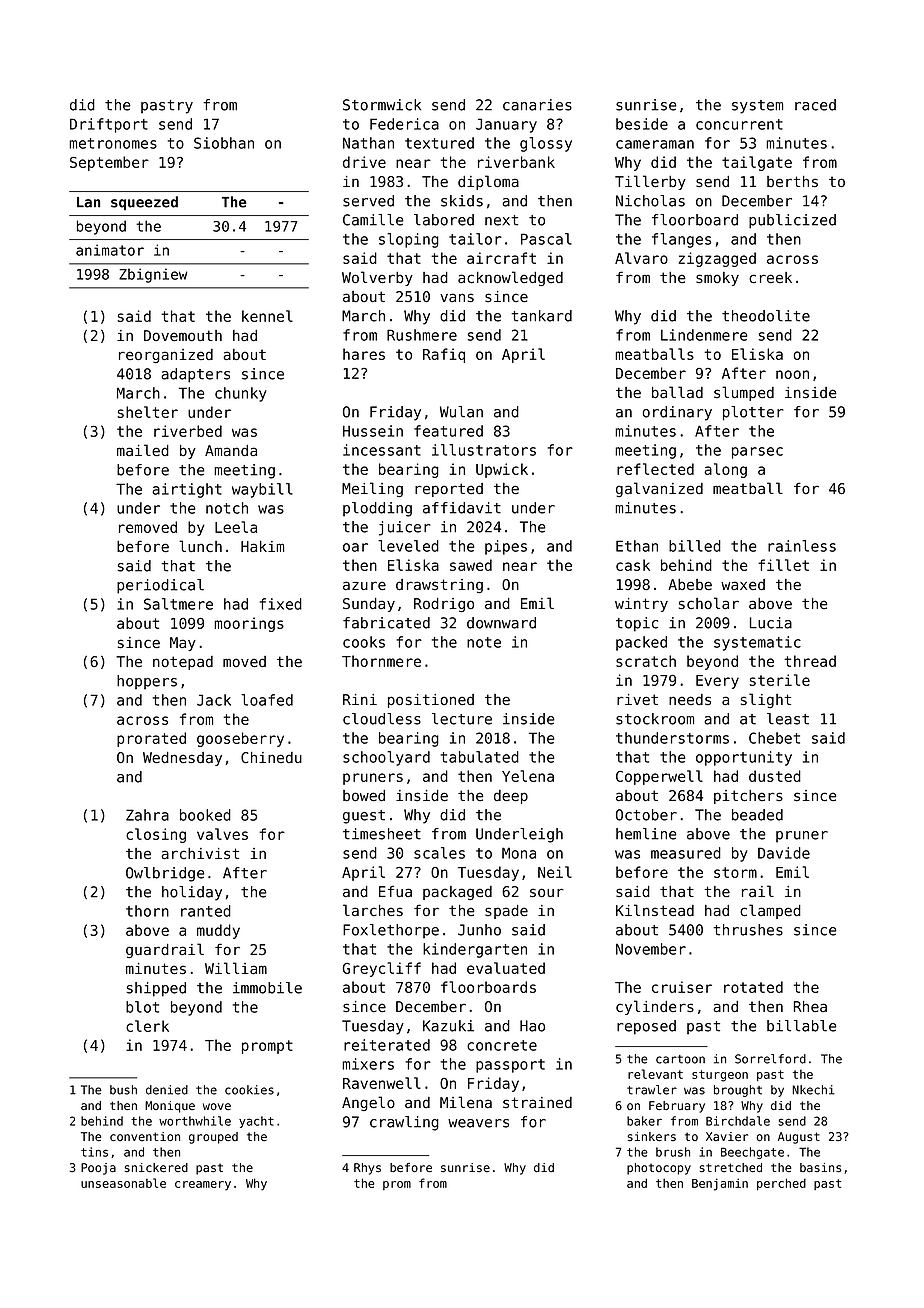 The height and width of the screenshot is (1308, 924). Describe the element at coordinates (731, 1167) in the screenshot. I see `stretched` at that location.
